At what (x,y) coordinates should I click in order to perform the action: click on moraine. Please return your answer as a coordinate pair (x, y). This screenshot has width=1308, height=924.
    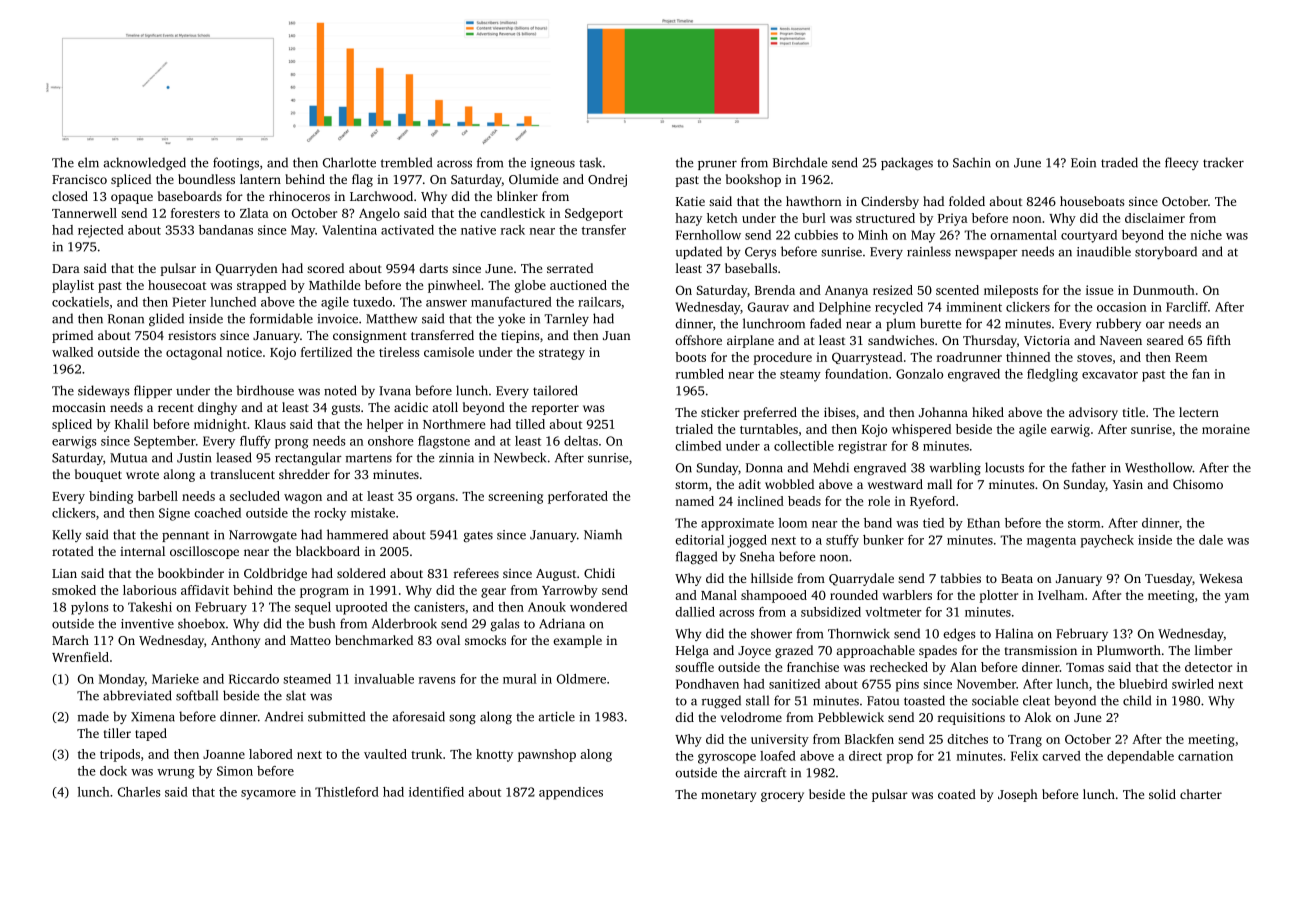
    Looking at the image, I should click on (1226, 429).
